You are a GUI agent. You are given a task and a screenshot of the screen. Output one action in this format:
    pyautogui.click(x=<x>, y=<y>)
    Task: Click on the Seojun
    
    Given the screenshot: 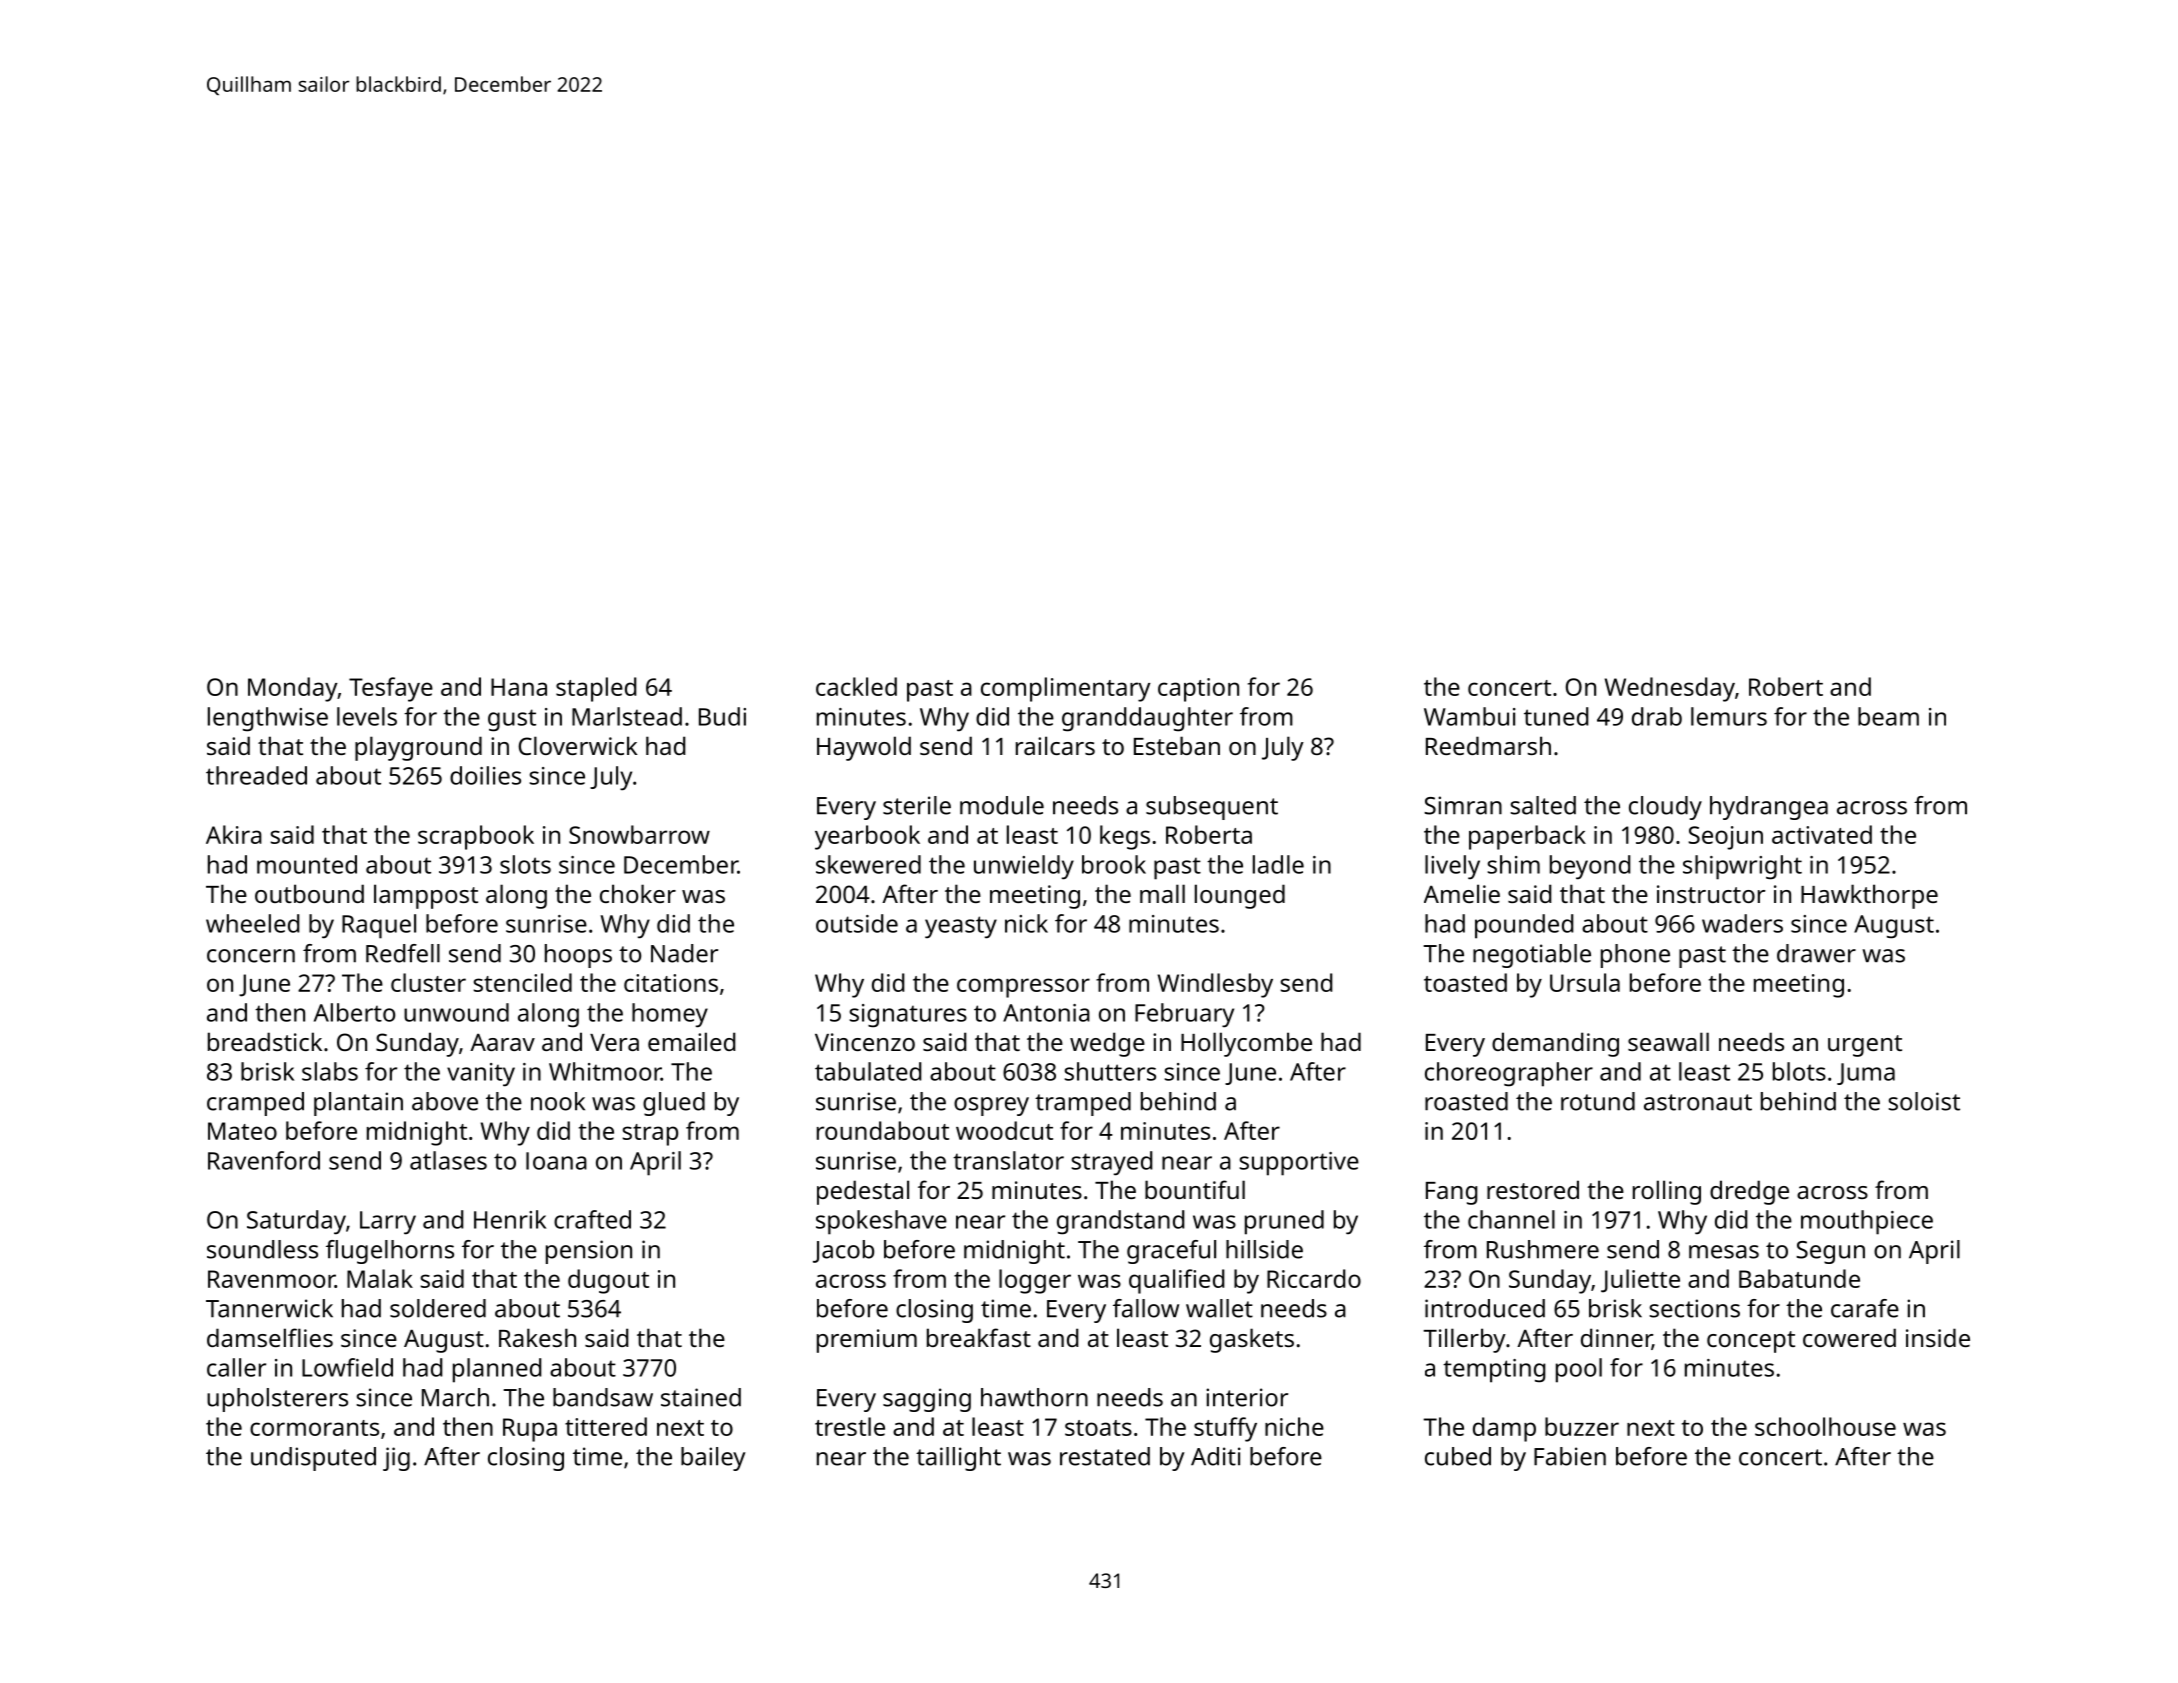 What is the action you would take?
    pyautogui.click(x=1725, y=838)
